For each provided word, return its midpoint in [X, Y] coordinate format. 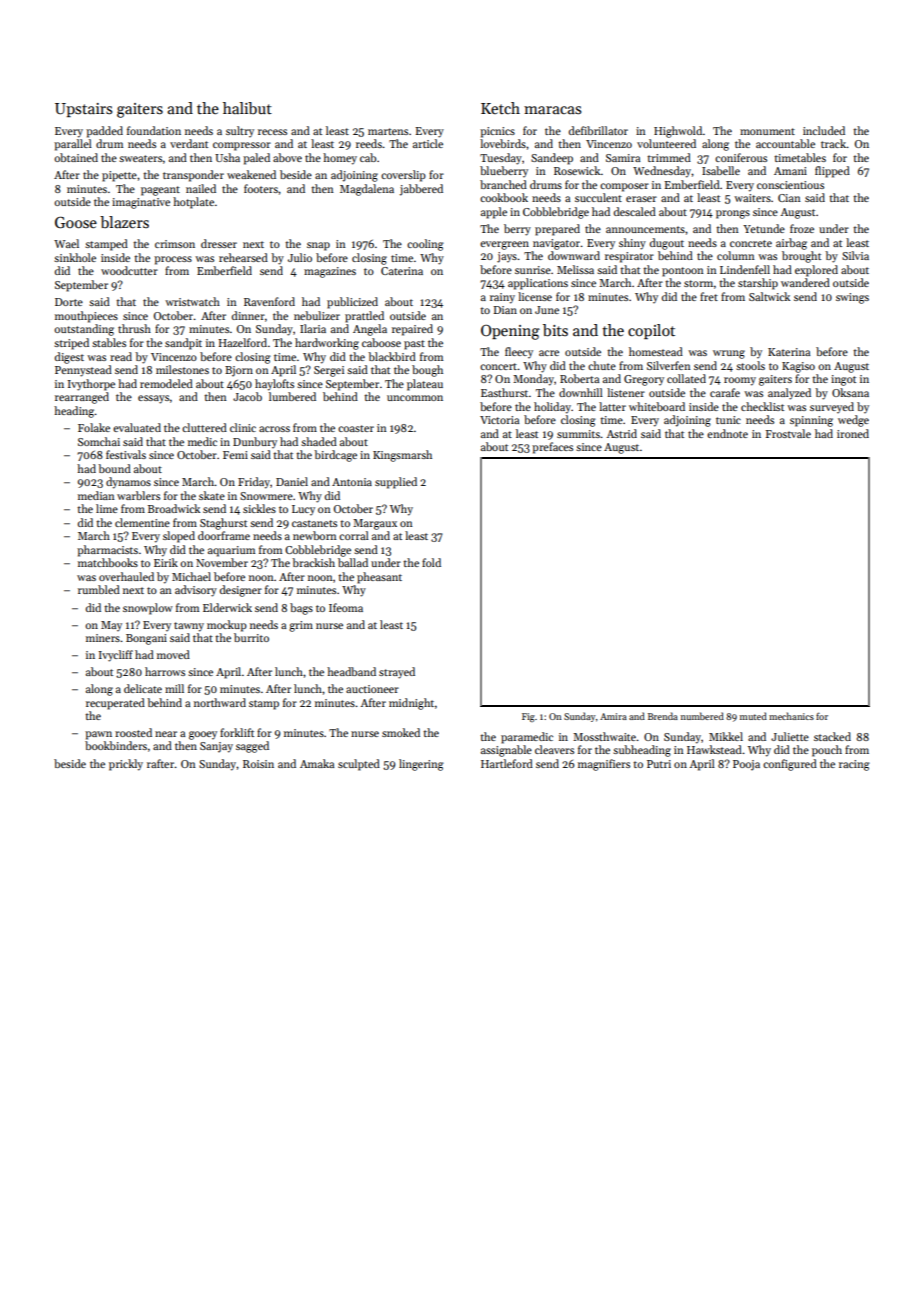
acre [549, 353]
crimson [175, 244]
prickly [126, 765]
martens [388, 131]
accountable [785, 143]
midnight [411, 704]
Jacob [247, 396]
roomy [740, 381]
